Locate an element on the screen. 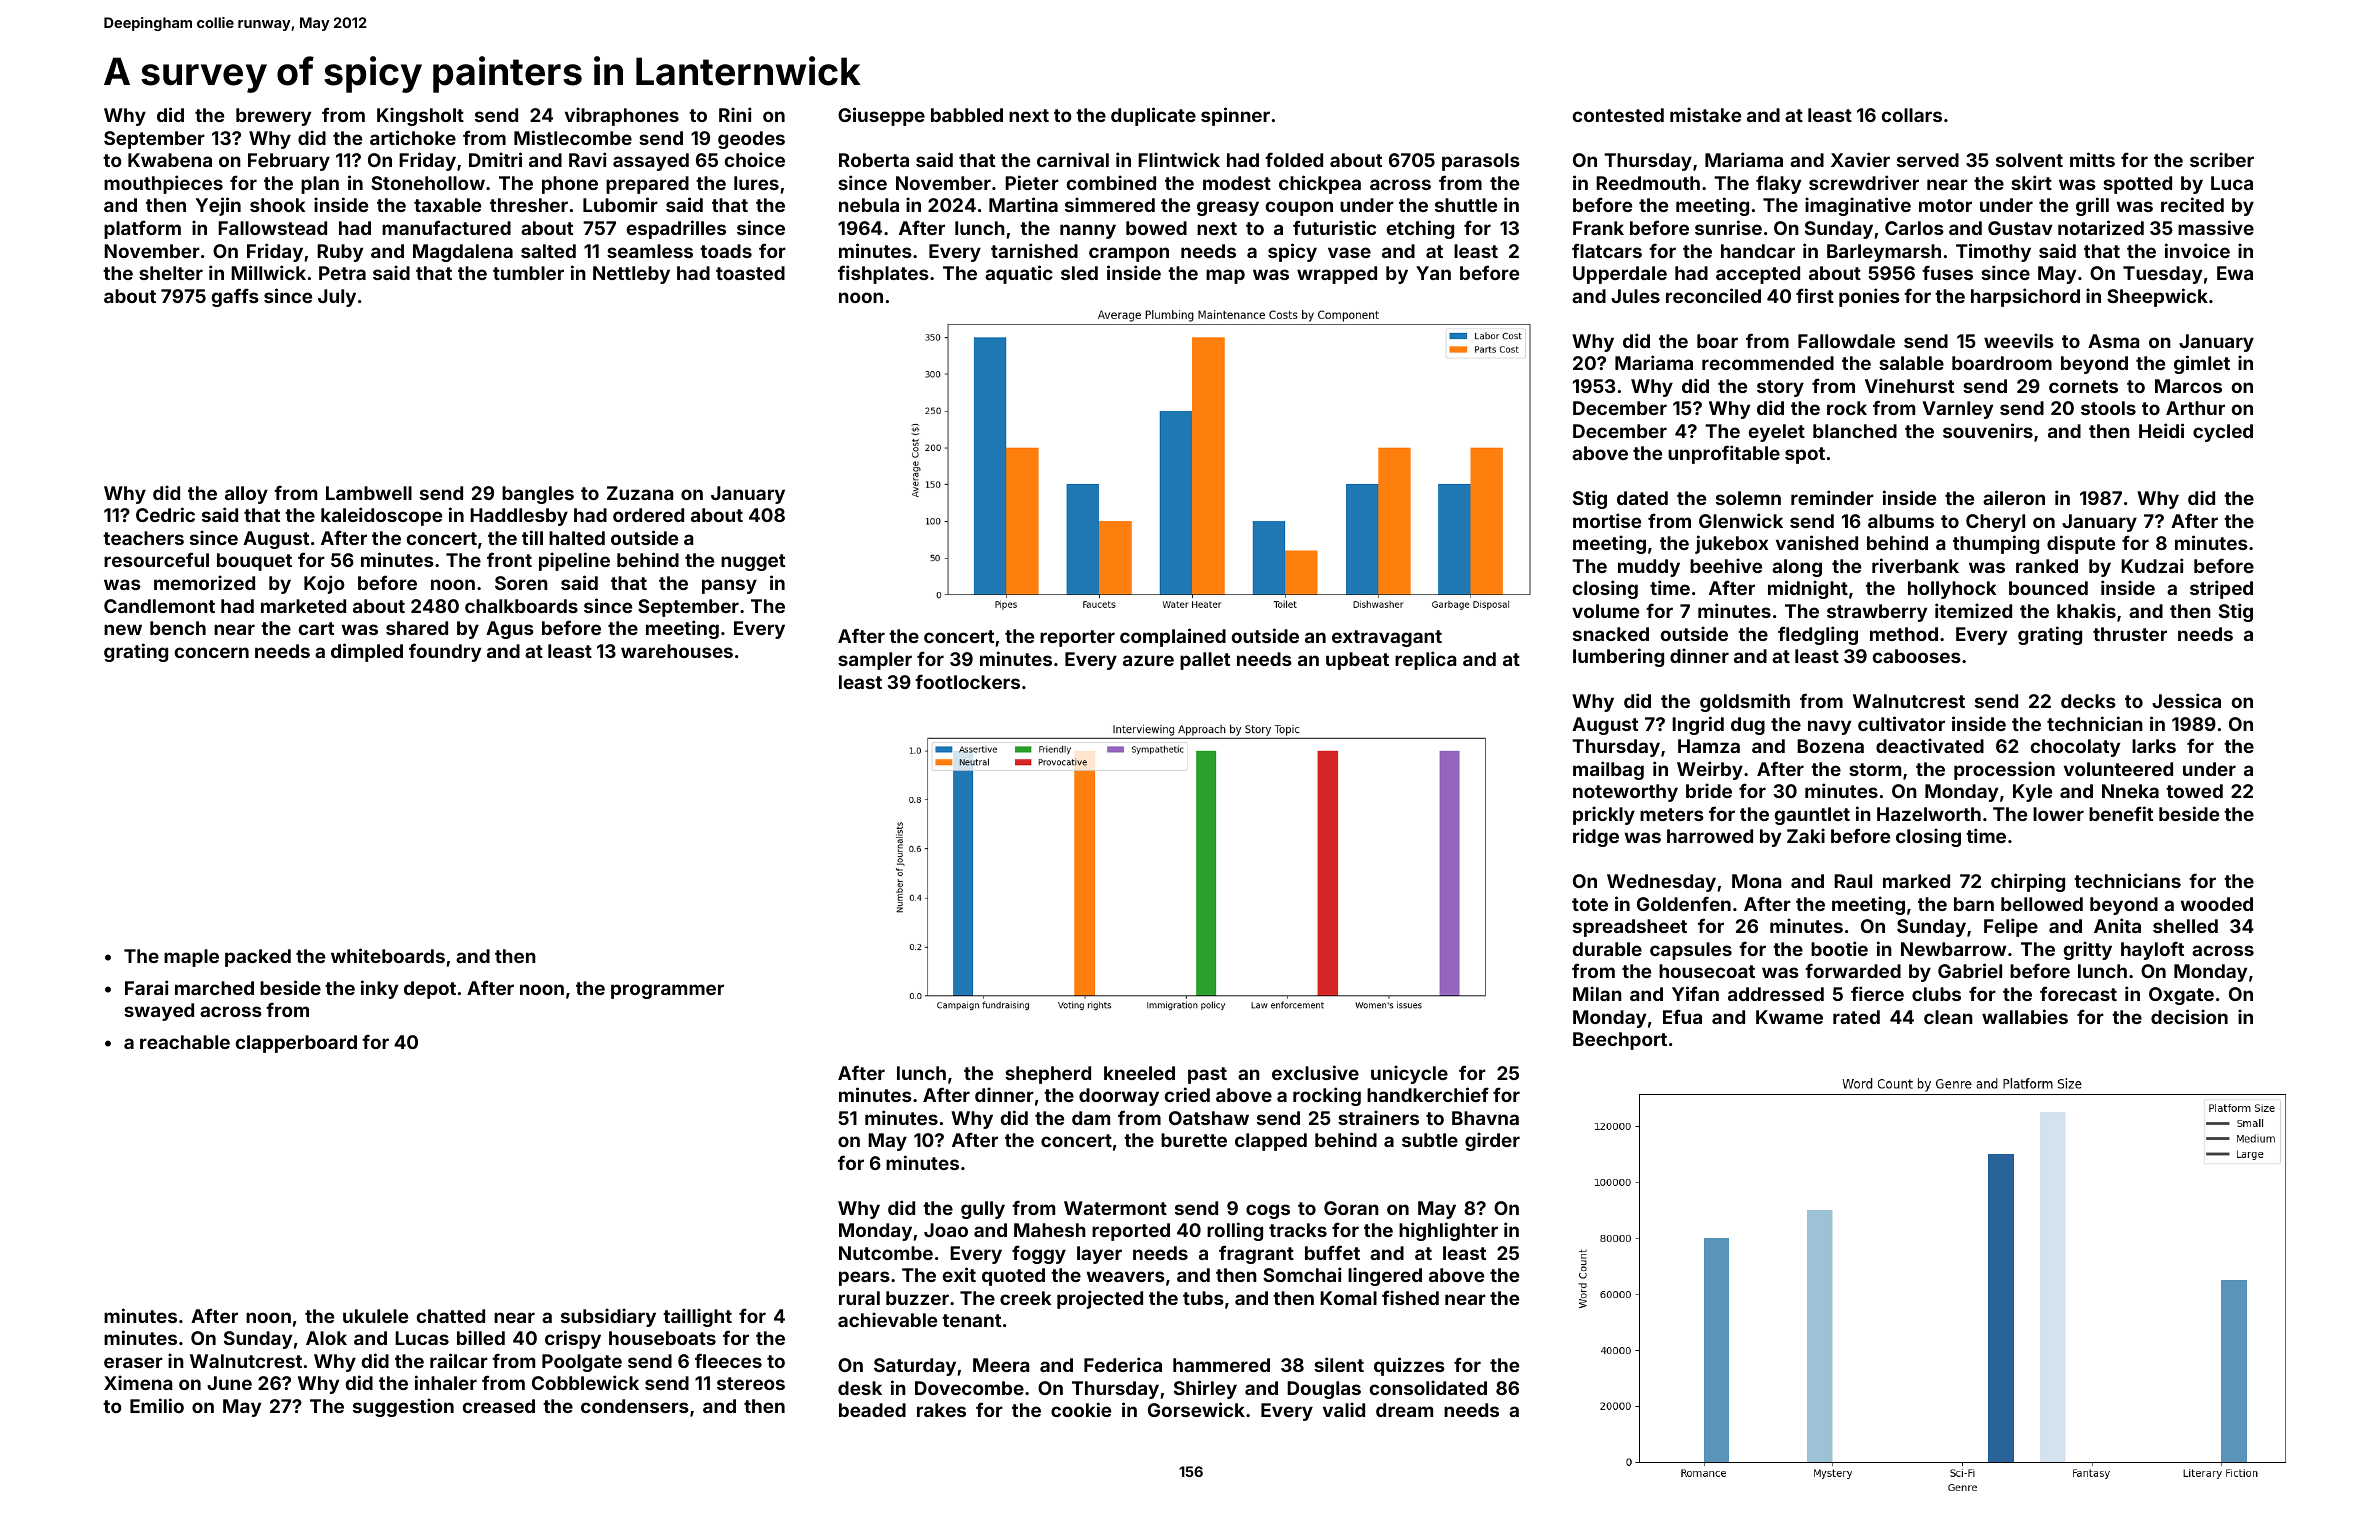 This screenshot has width=2358, height=1525. packed is located at coordinates (258, 958).
